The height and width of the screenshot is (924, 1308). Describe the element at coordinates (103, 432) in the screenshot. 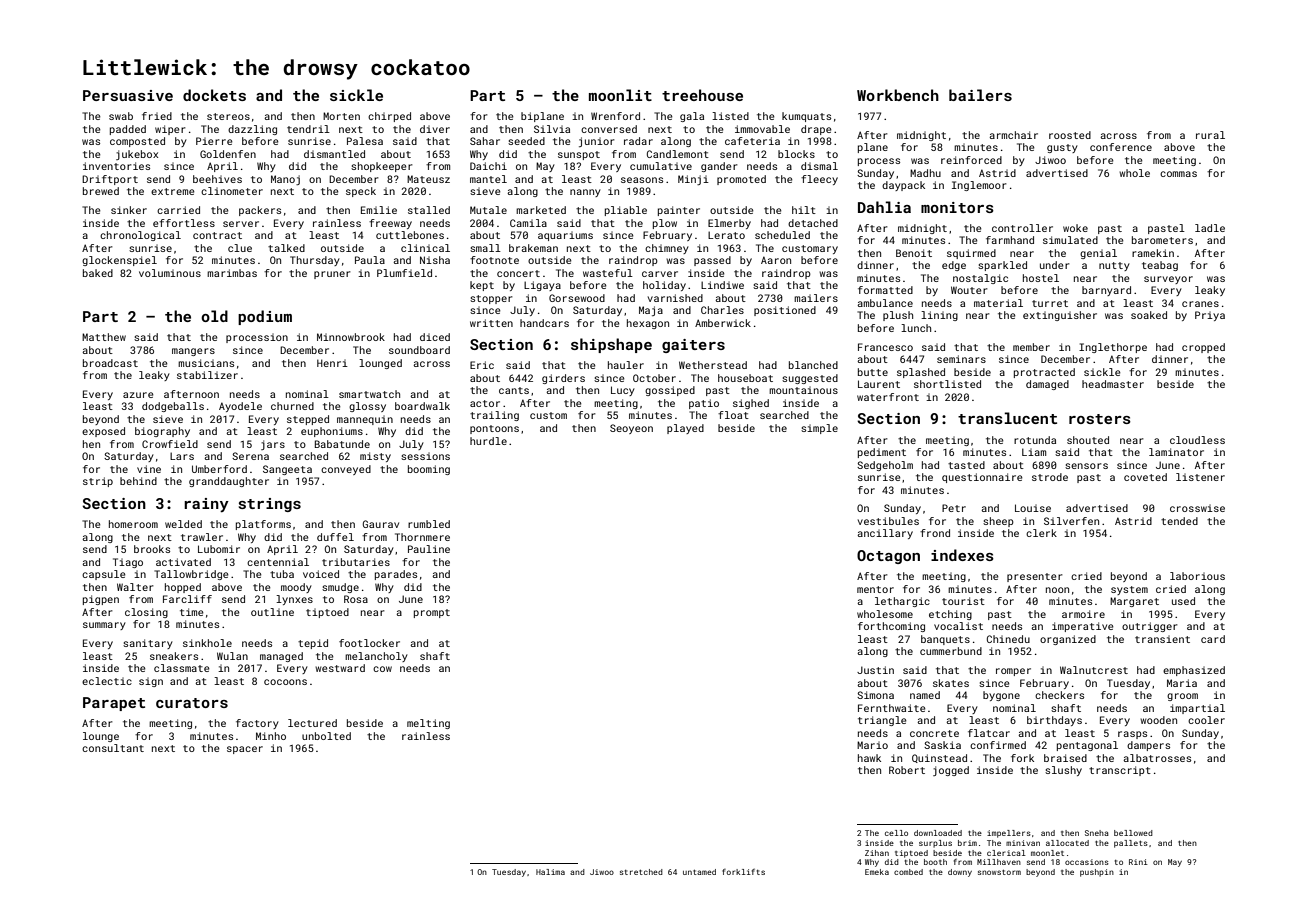

I see `exposed` at that location.
